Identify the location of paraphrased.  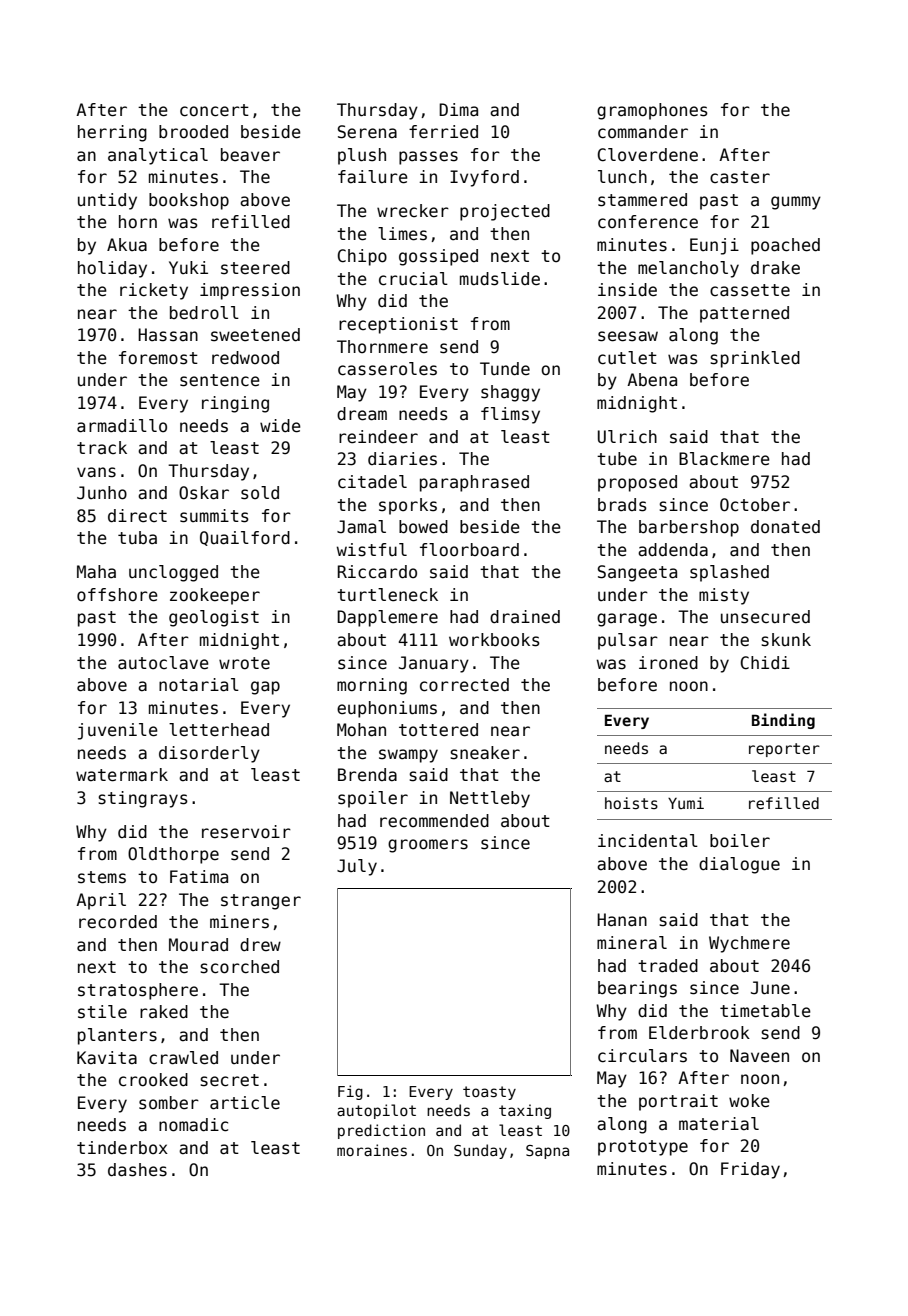
(474, 483).
